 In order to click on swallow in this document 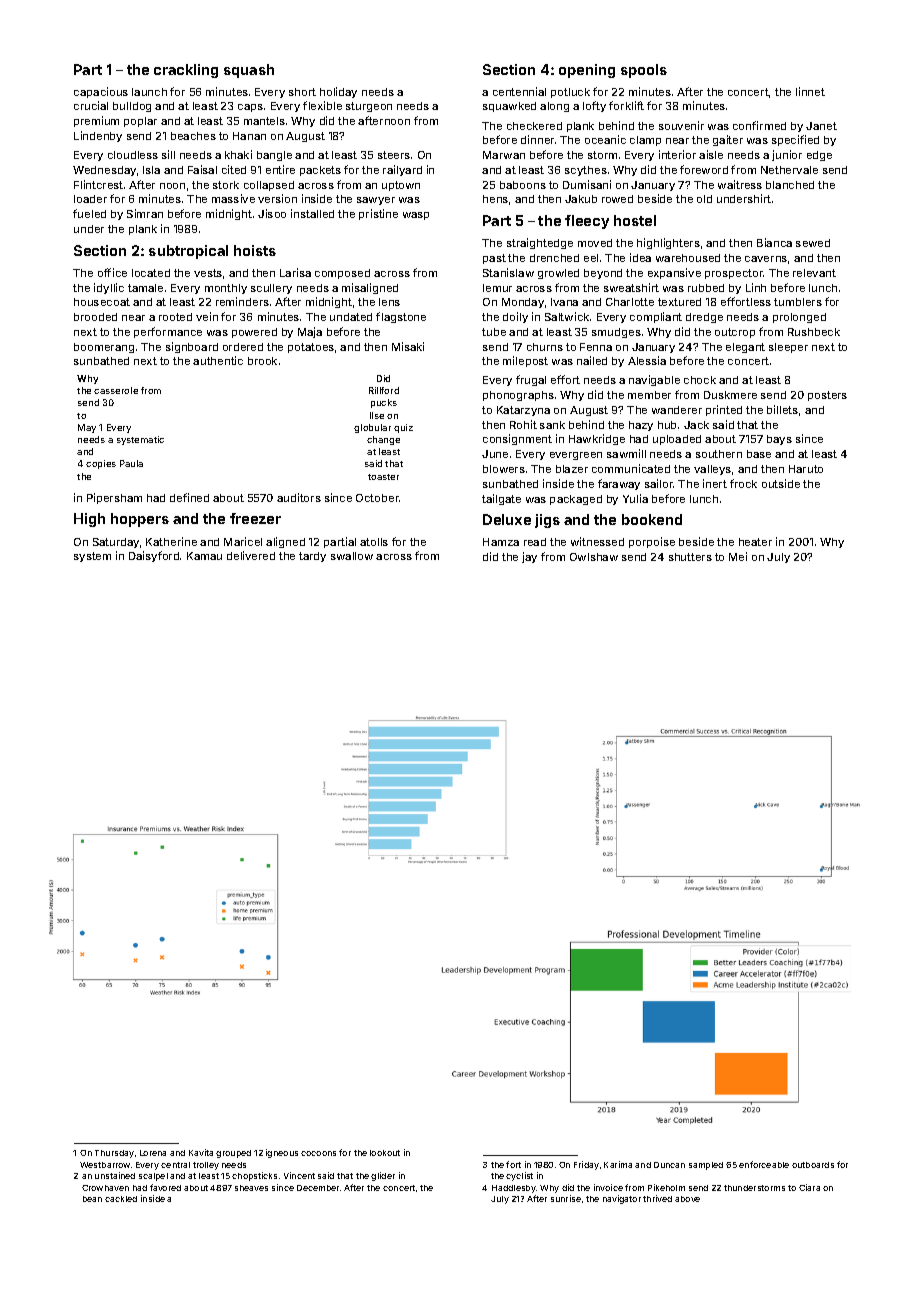, I will do `click(352, 556)`.
